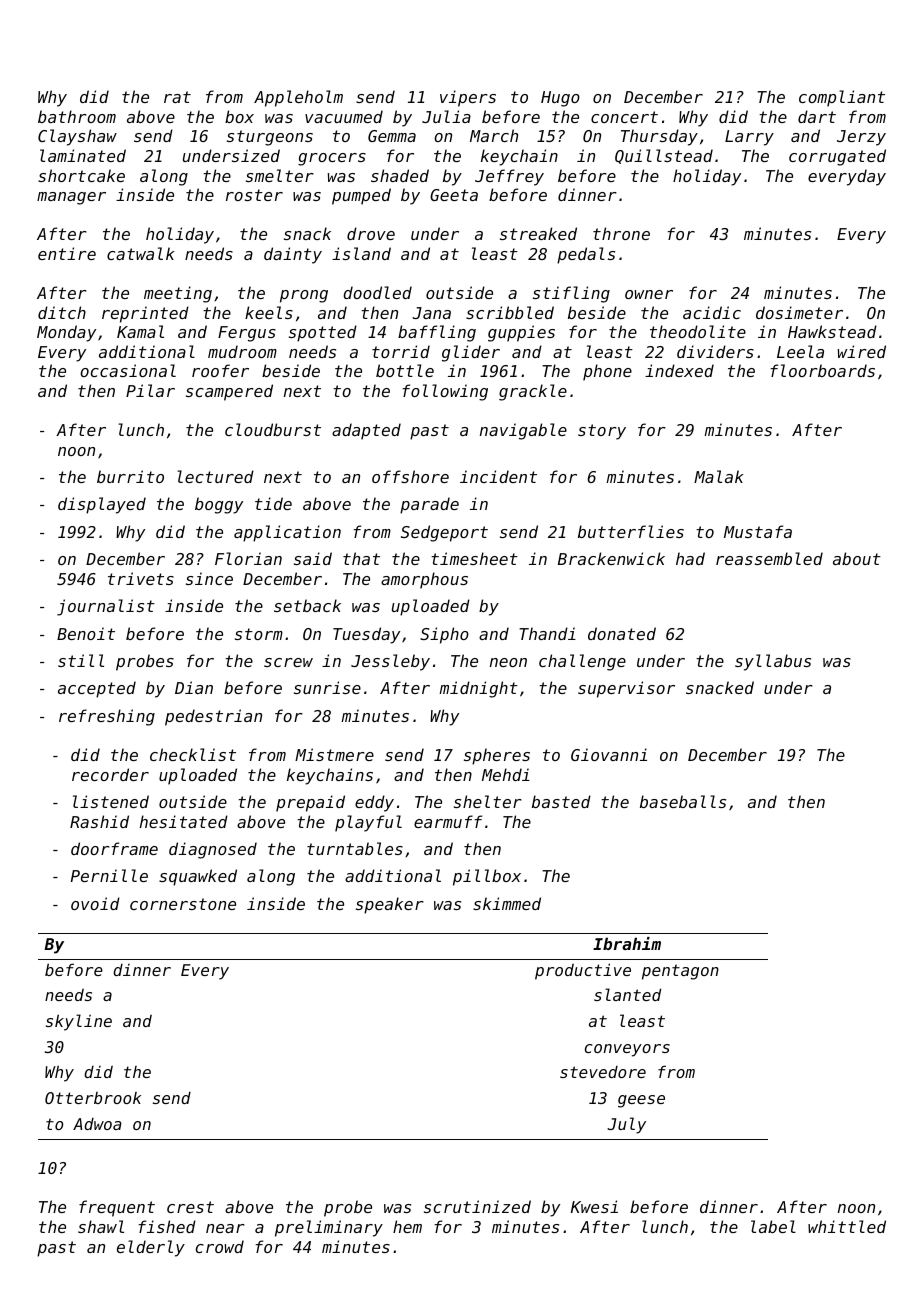 The image size is (924, 1308). What do you see at coordinates (477, 1206) in the image?
I see `scrutinized` at bounding box center [477, 1206].
